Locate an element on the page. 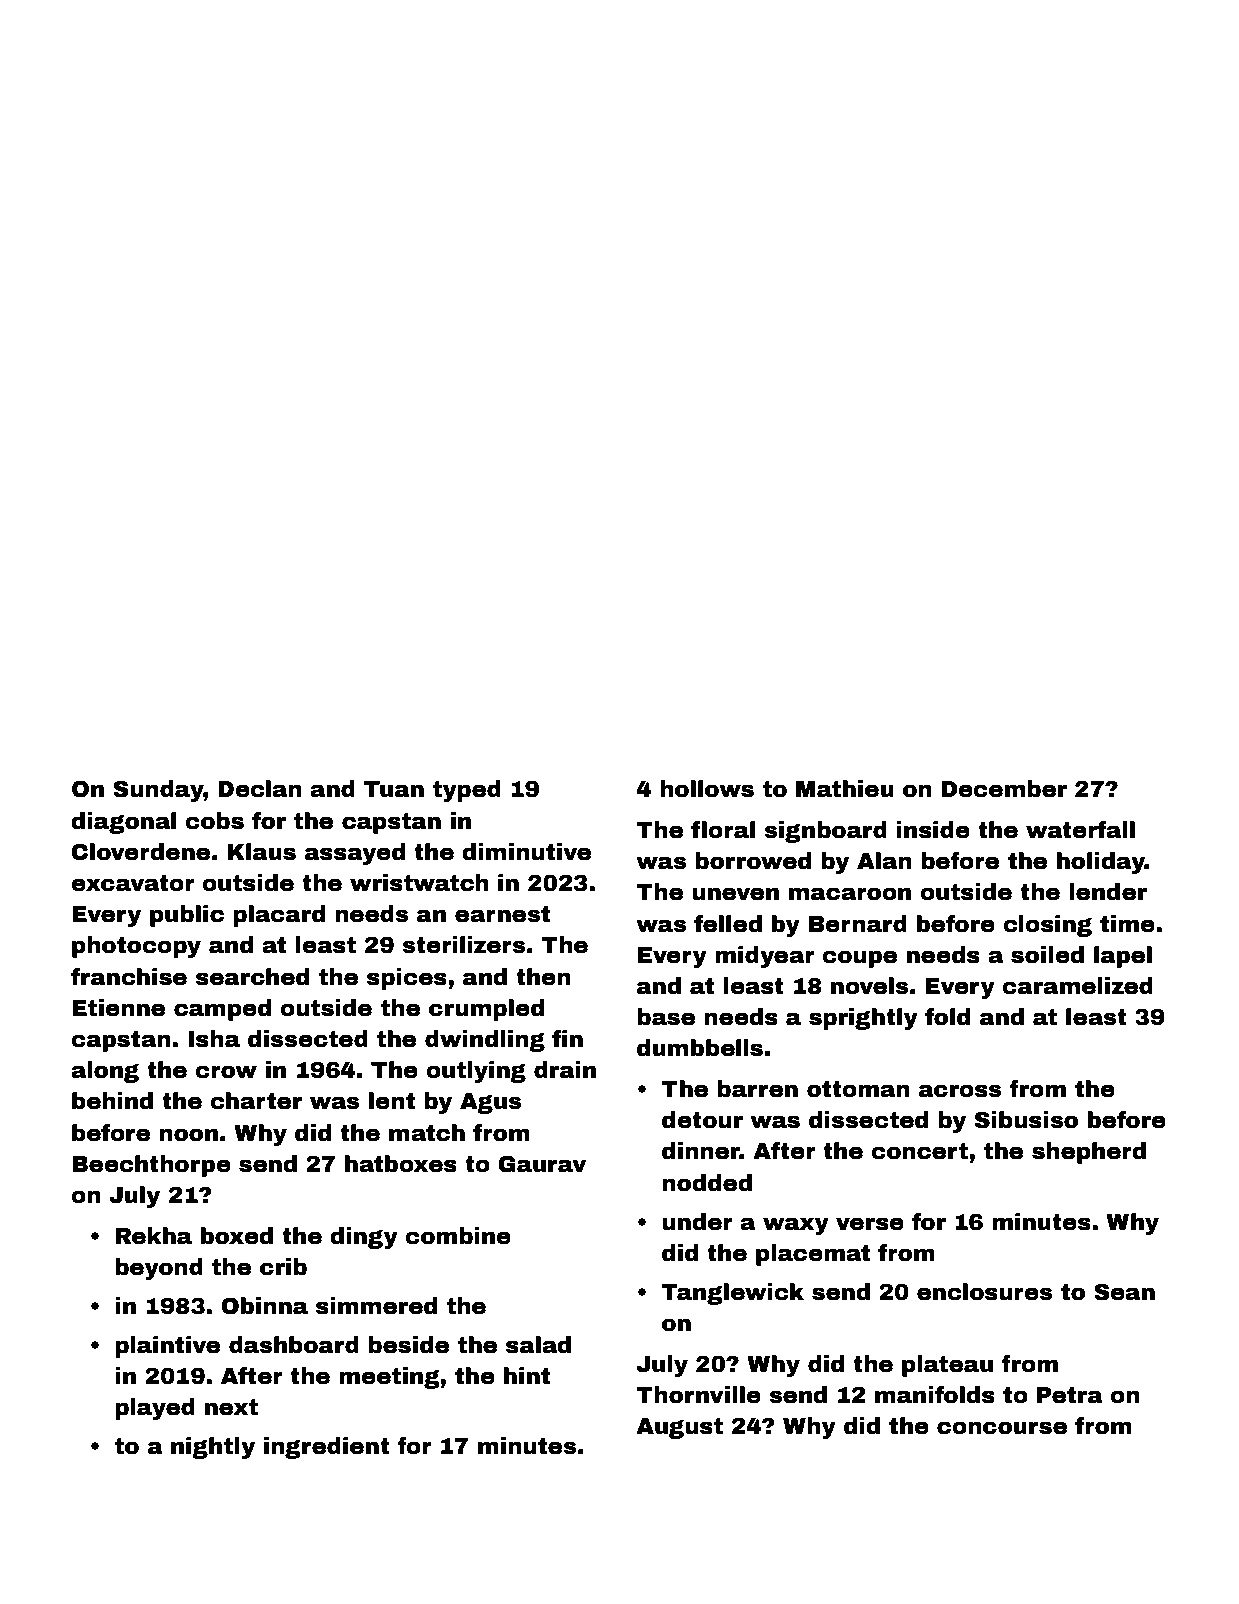 Image resolution: width=1239 pixels, height=1604 pixels. played is located at coordinates (155, 1409).
